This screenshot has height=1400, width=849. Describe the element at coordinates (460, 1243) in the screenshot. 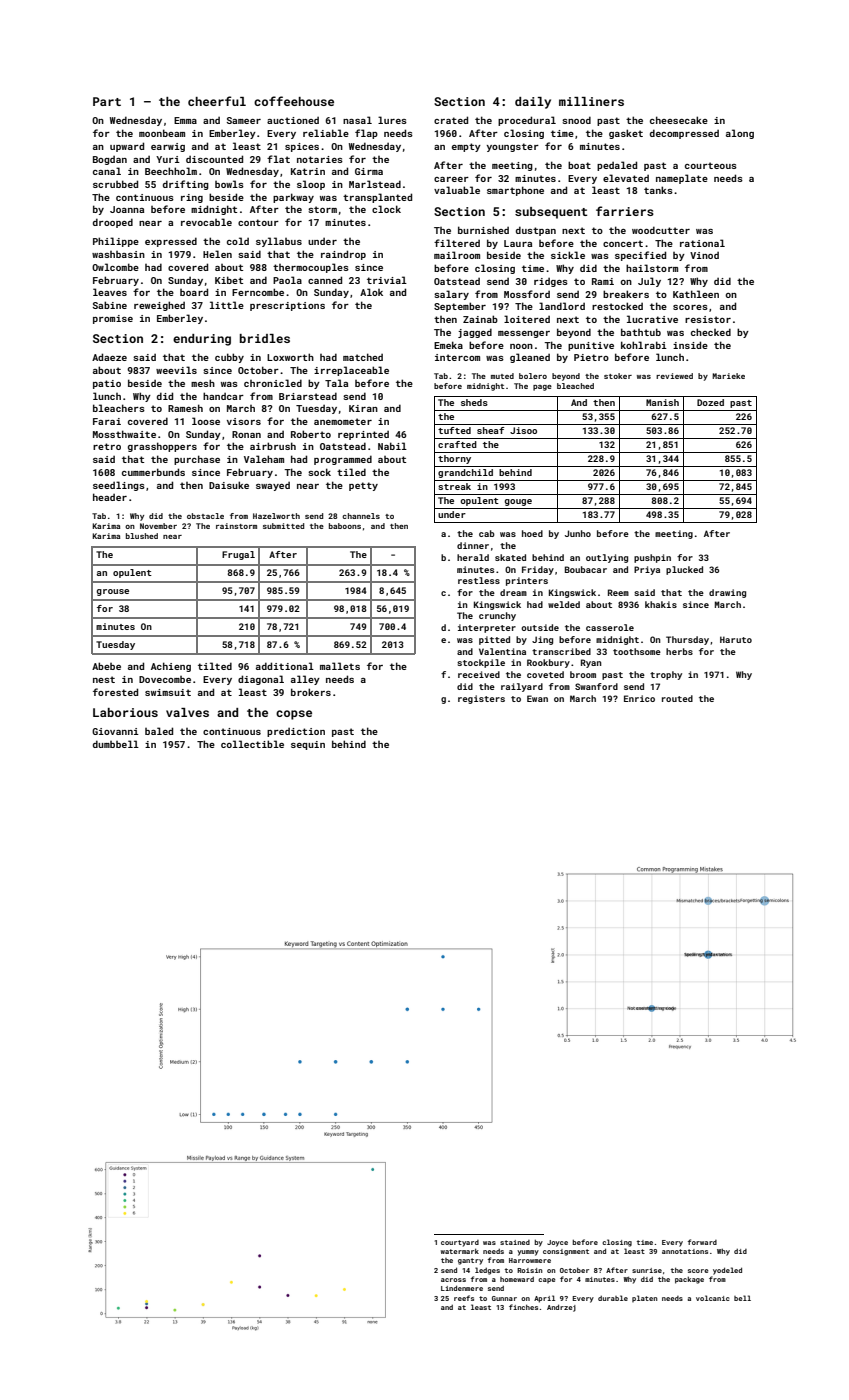

I see `courtyard` at that location.
